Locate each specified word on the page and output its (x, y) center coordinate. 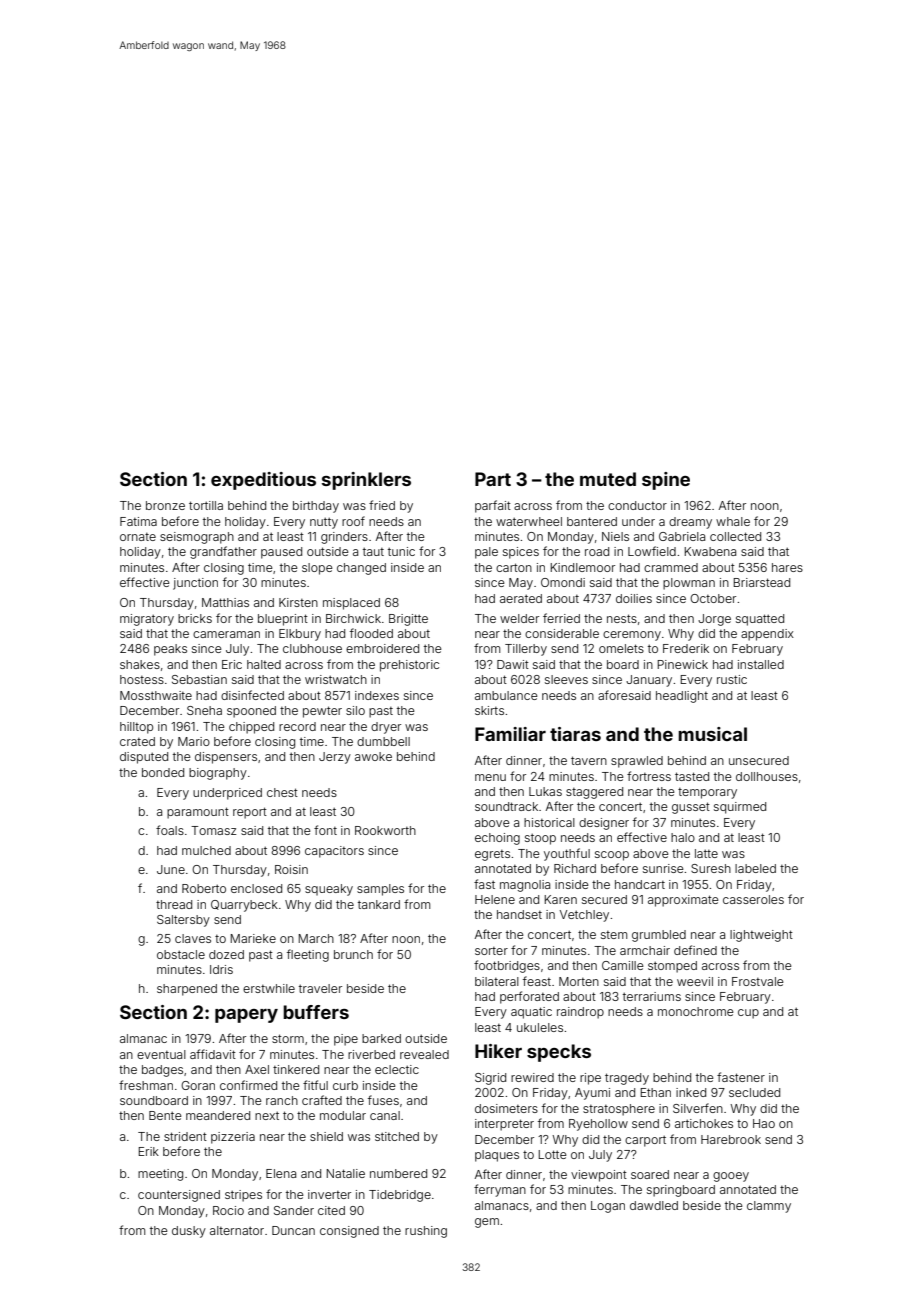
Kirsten (298, 602)
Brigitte (408, 620)
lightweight (761, 936)
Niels (615, 536)
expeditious (263, 481)
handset (519, 914)
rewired (532, 1077)
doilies (634, 598)
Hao (764, 1123)
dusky (189, 1232)
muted (608, 479)
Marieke (253, 938)
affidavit (213, 1054)
